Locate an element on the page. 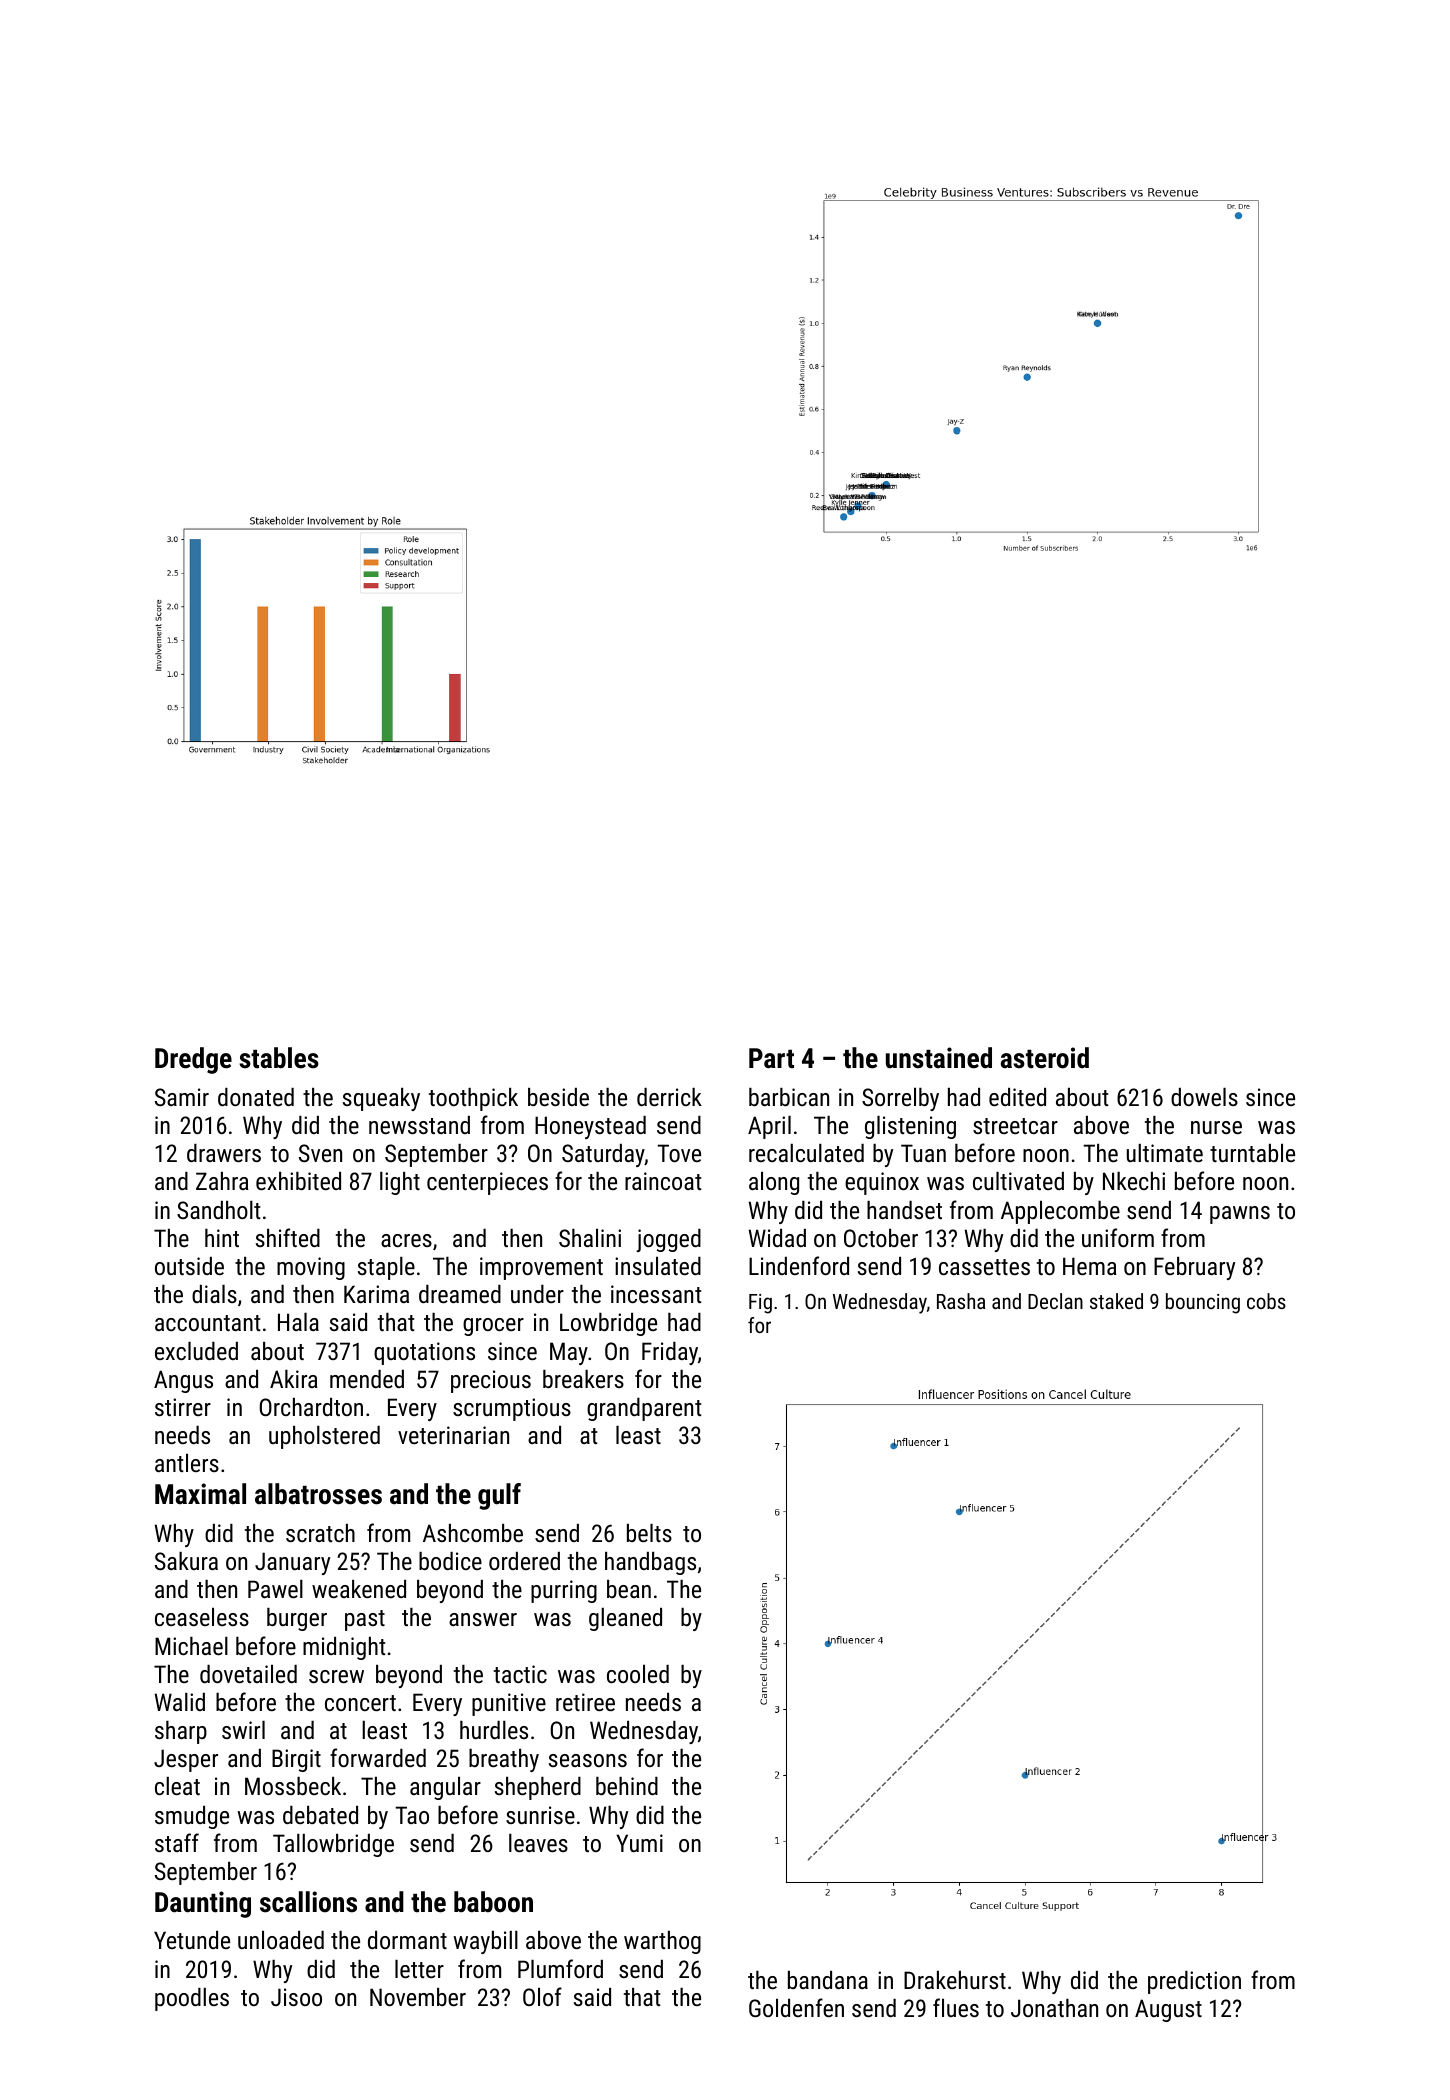 This image has width=1450, height=2100. Olof is located at coordinates (542, 1996).
